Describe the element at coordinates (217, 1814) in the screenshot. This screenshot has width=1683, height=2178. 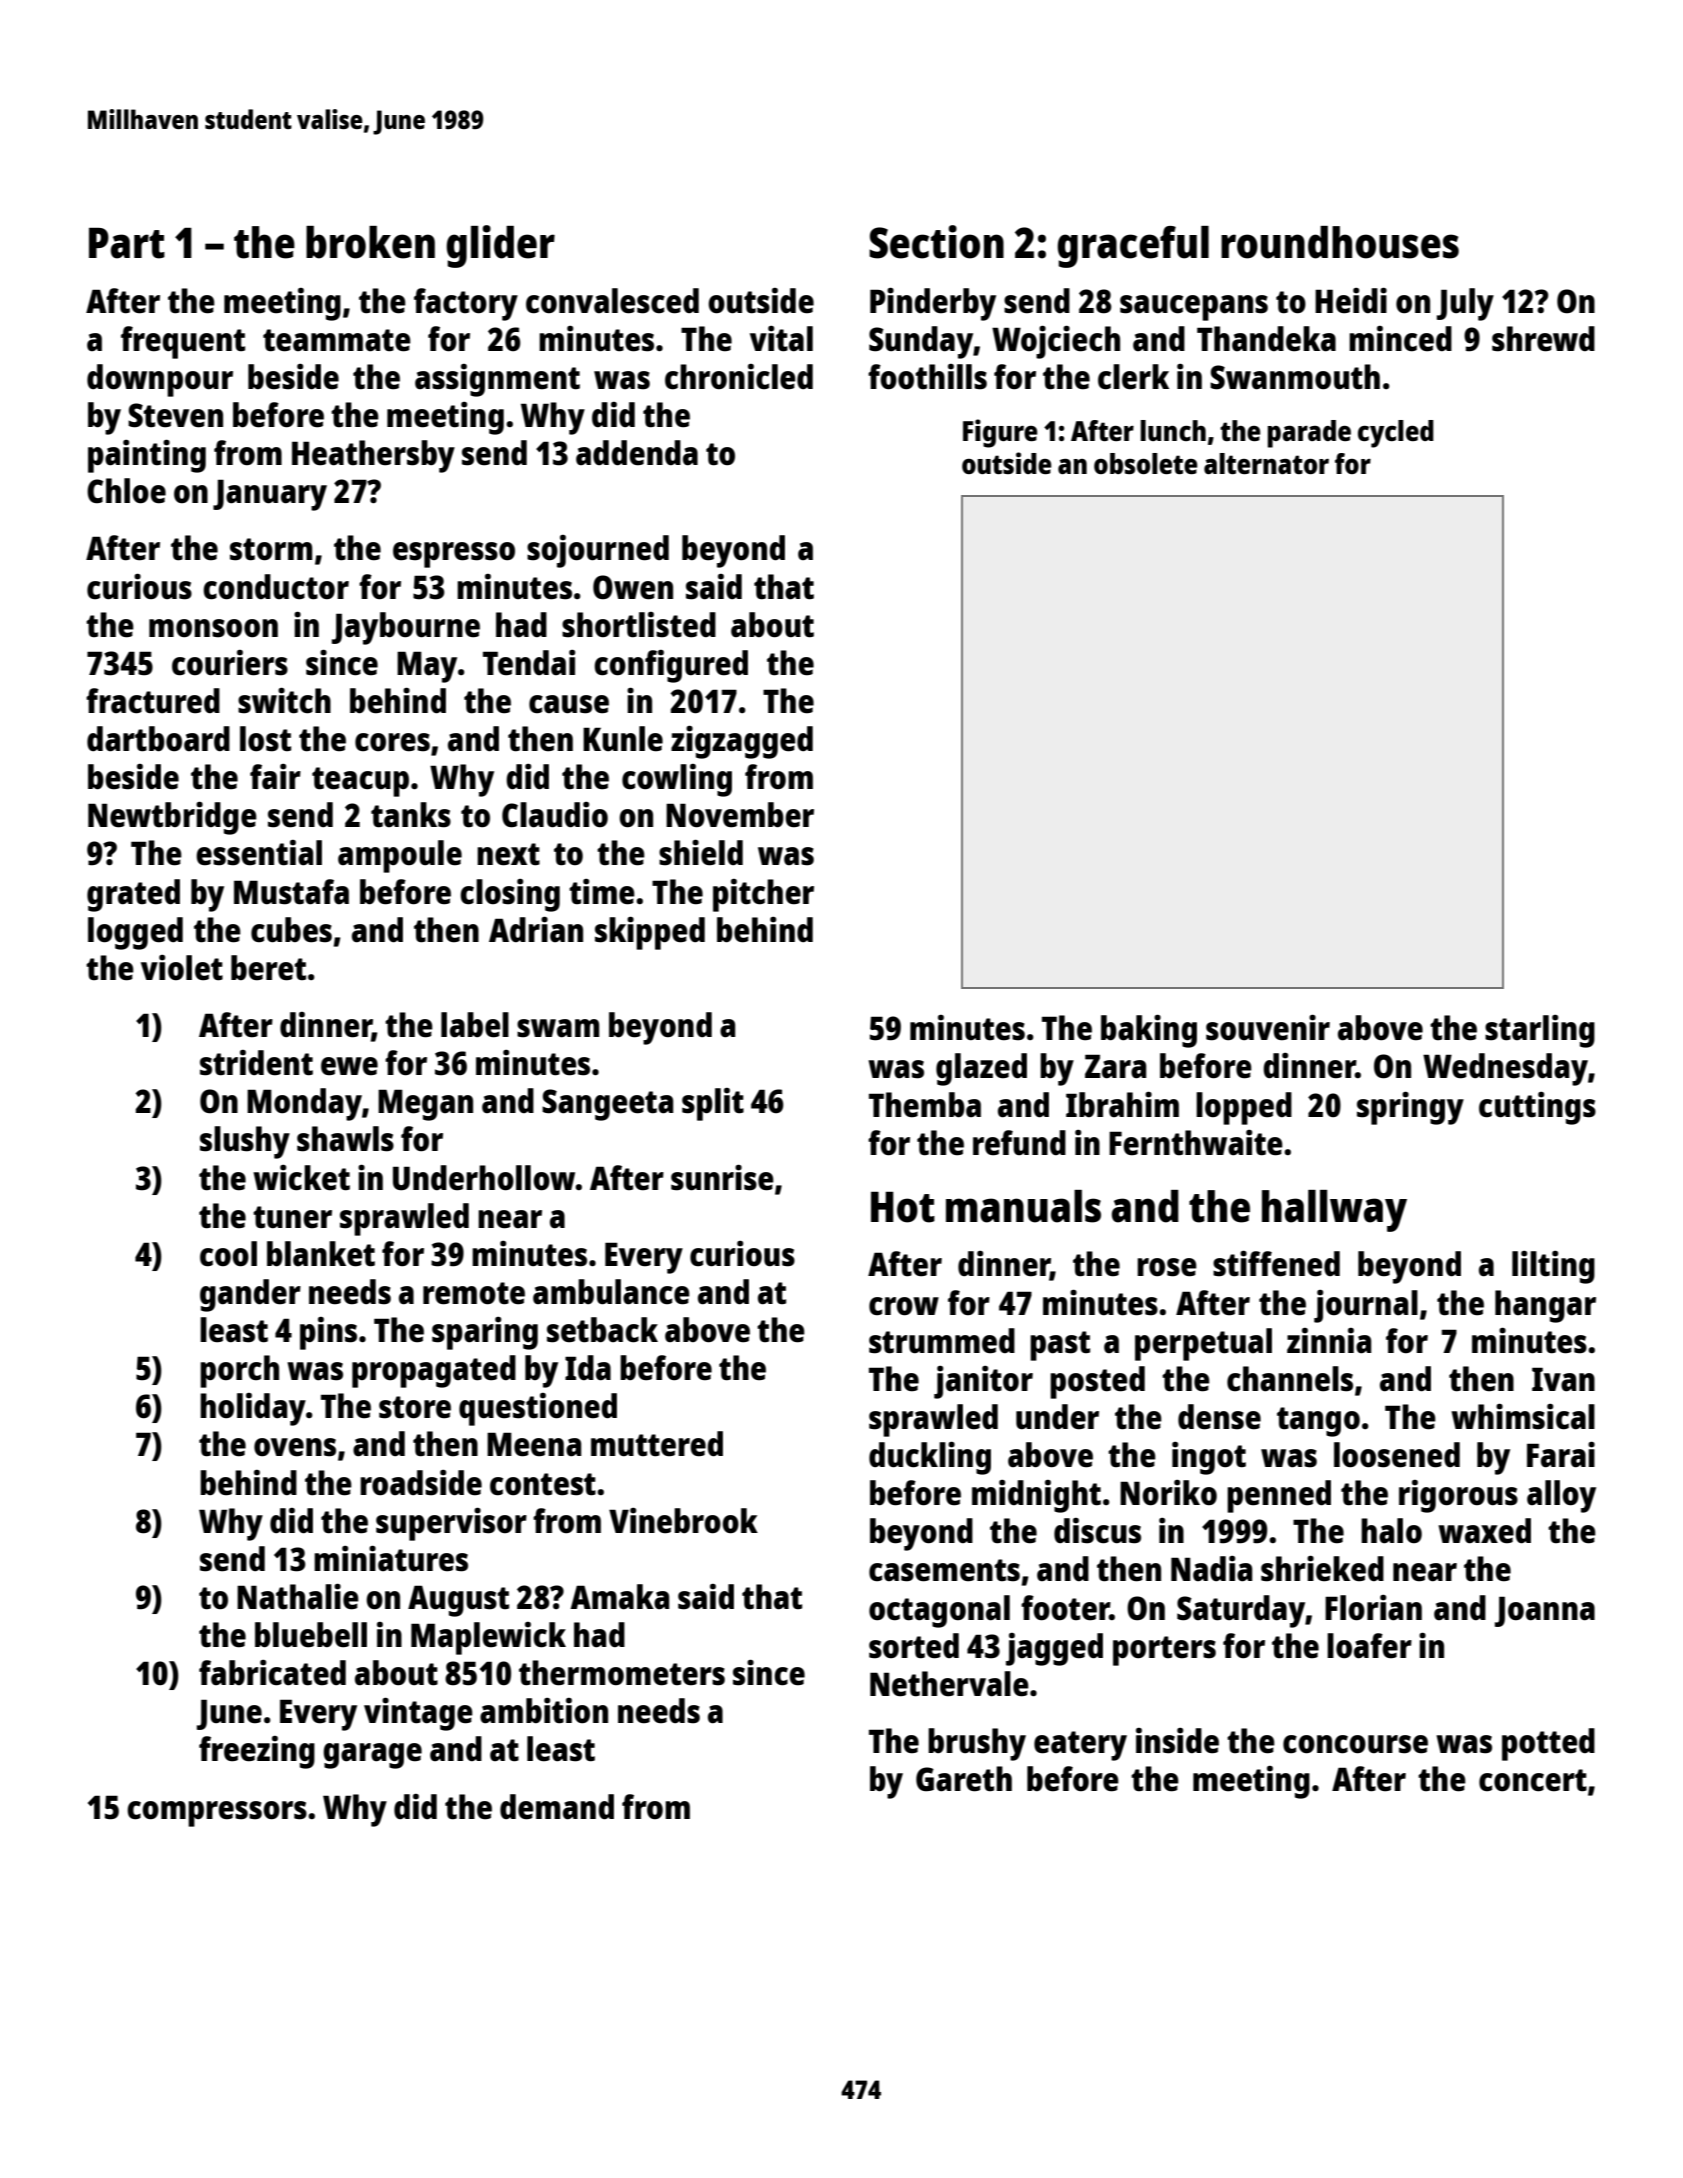
I see `compressors` at that location.
